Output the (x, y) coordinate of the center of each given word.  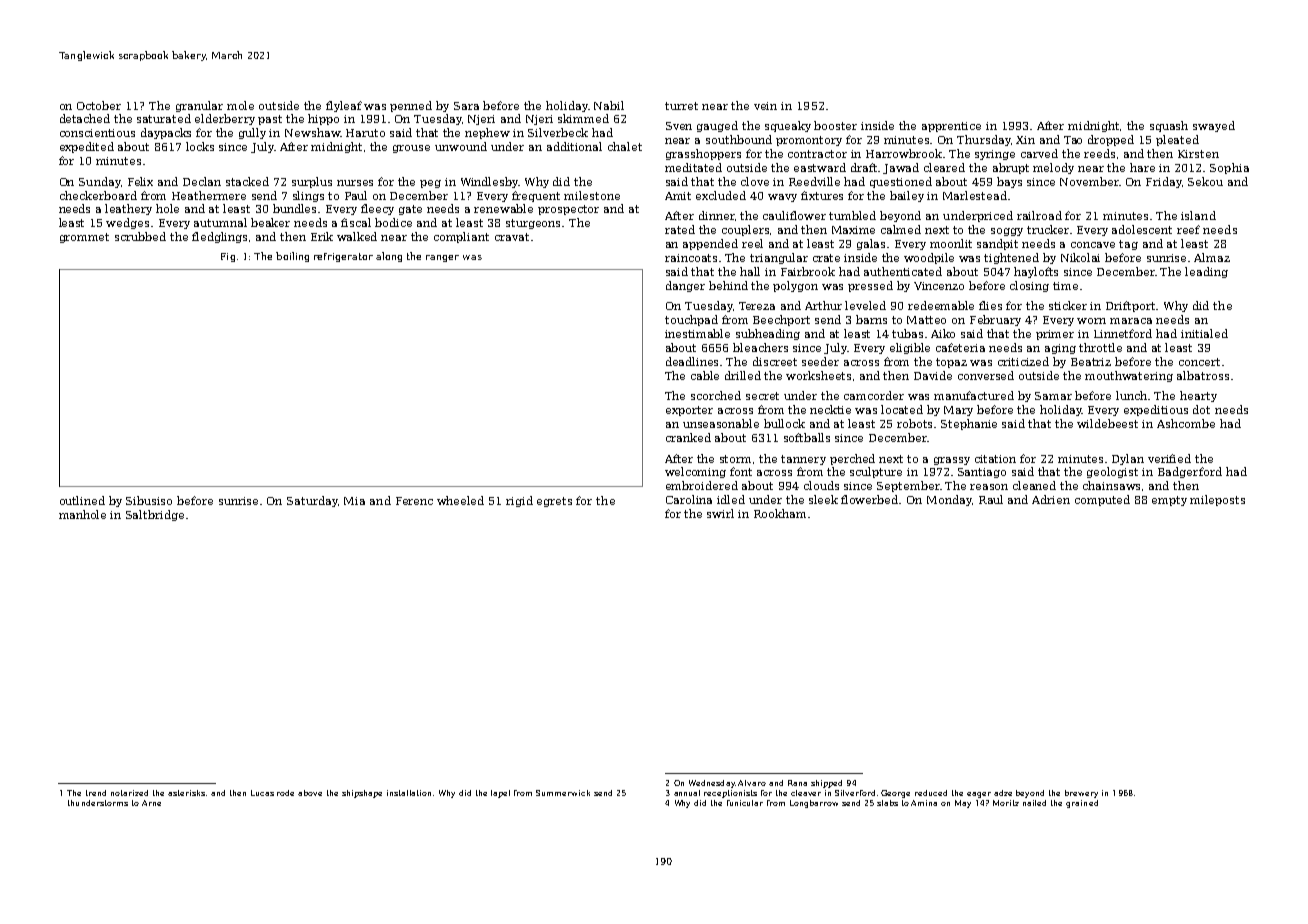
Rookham (780, 513)
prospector (568, 210)
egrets (554, 502)
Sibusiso (149, 500)
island (1198, 215)
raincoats (691, 258)
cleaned (1034, 485)
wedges (127, 223)
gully (252, 133)
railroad (1039, 215)
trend (96, 793)
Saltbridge (155, 515)
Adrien (1051, 499)
